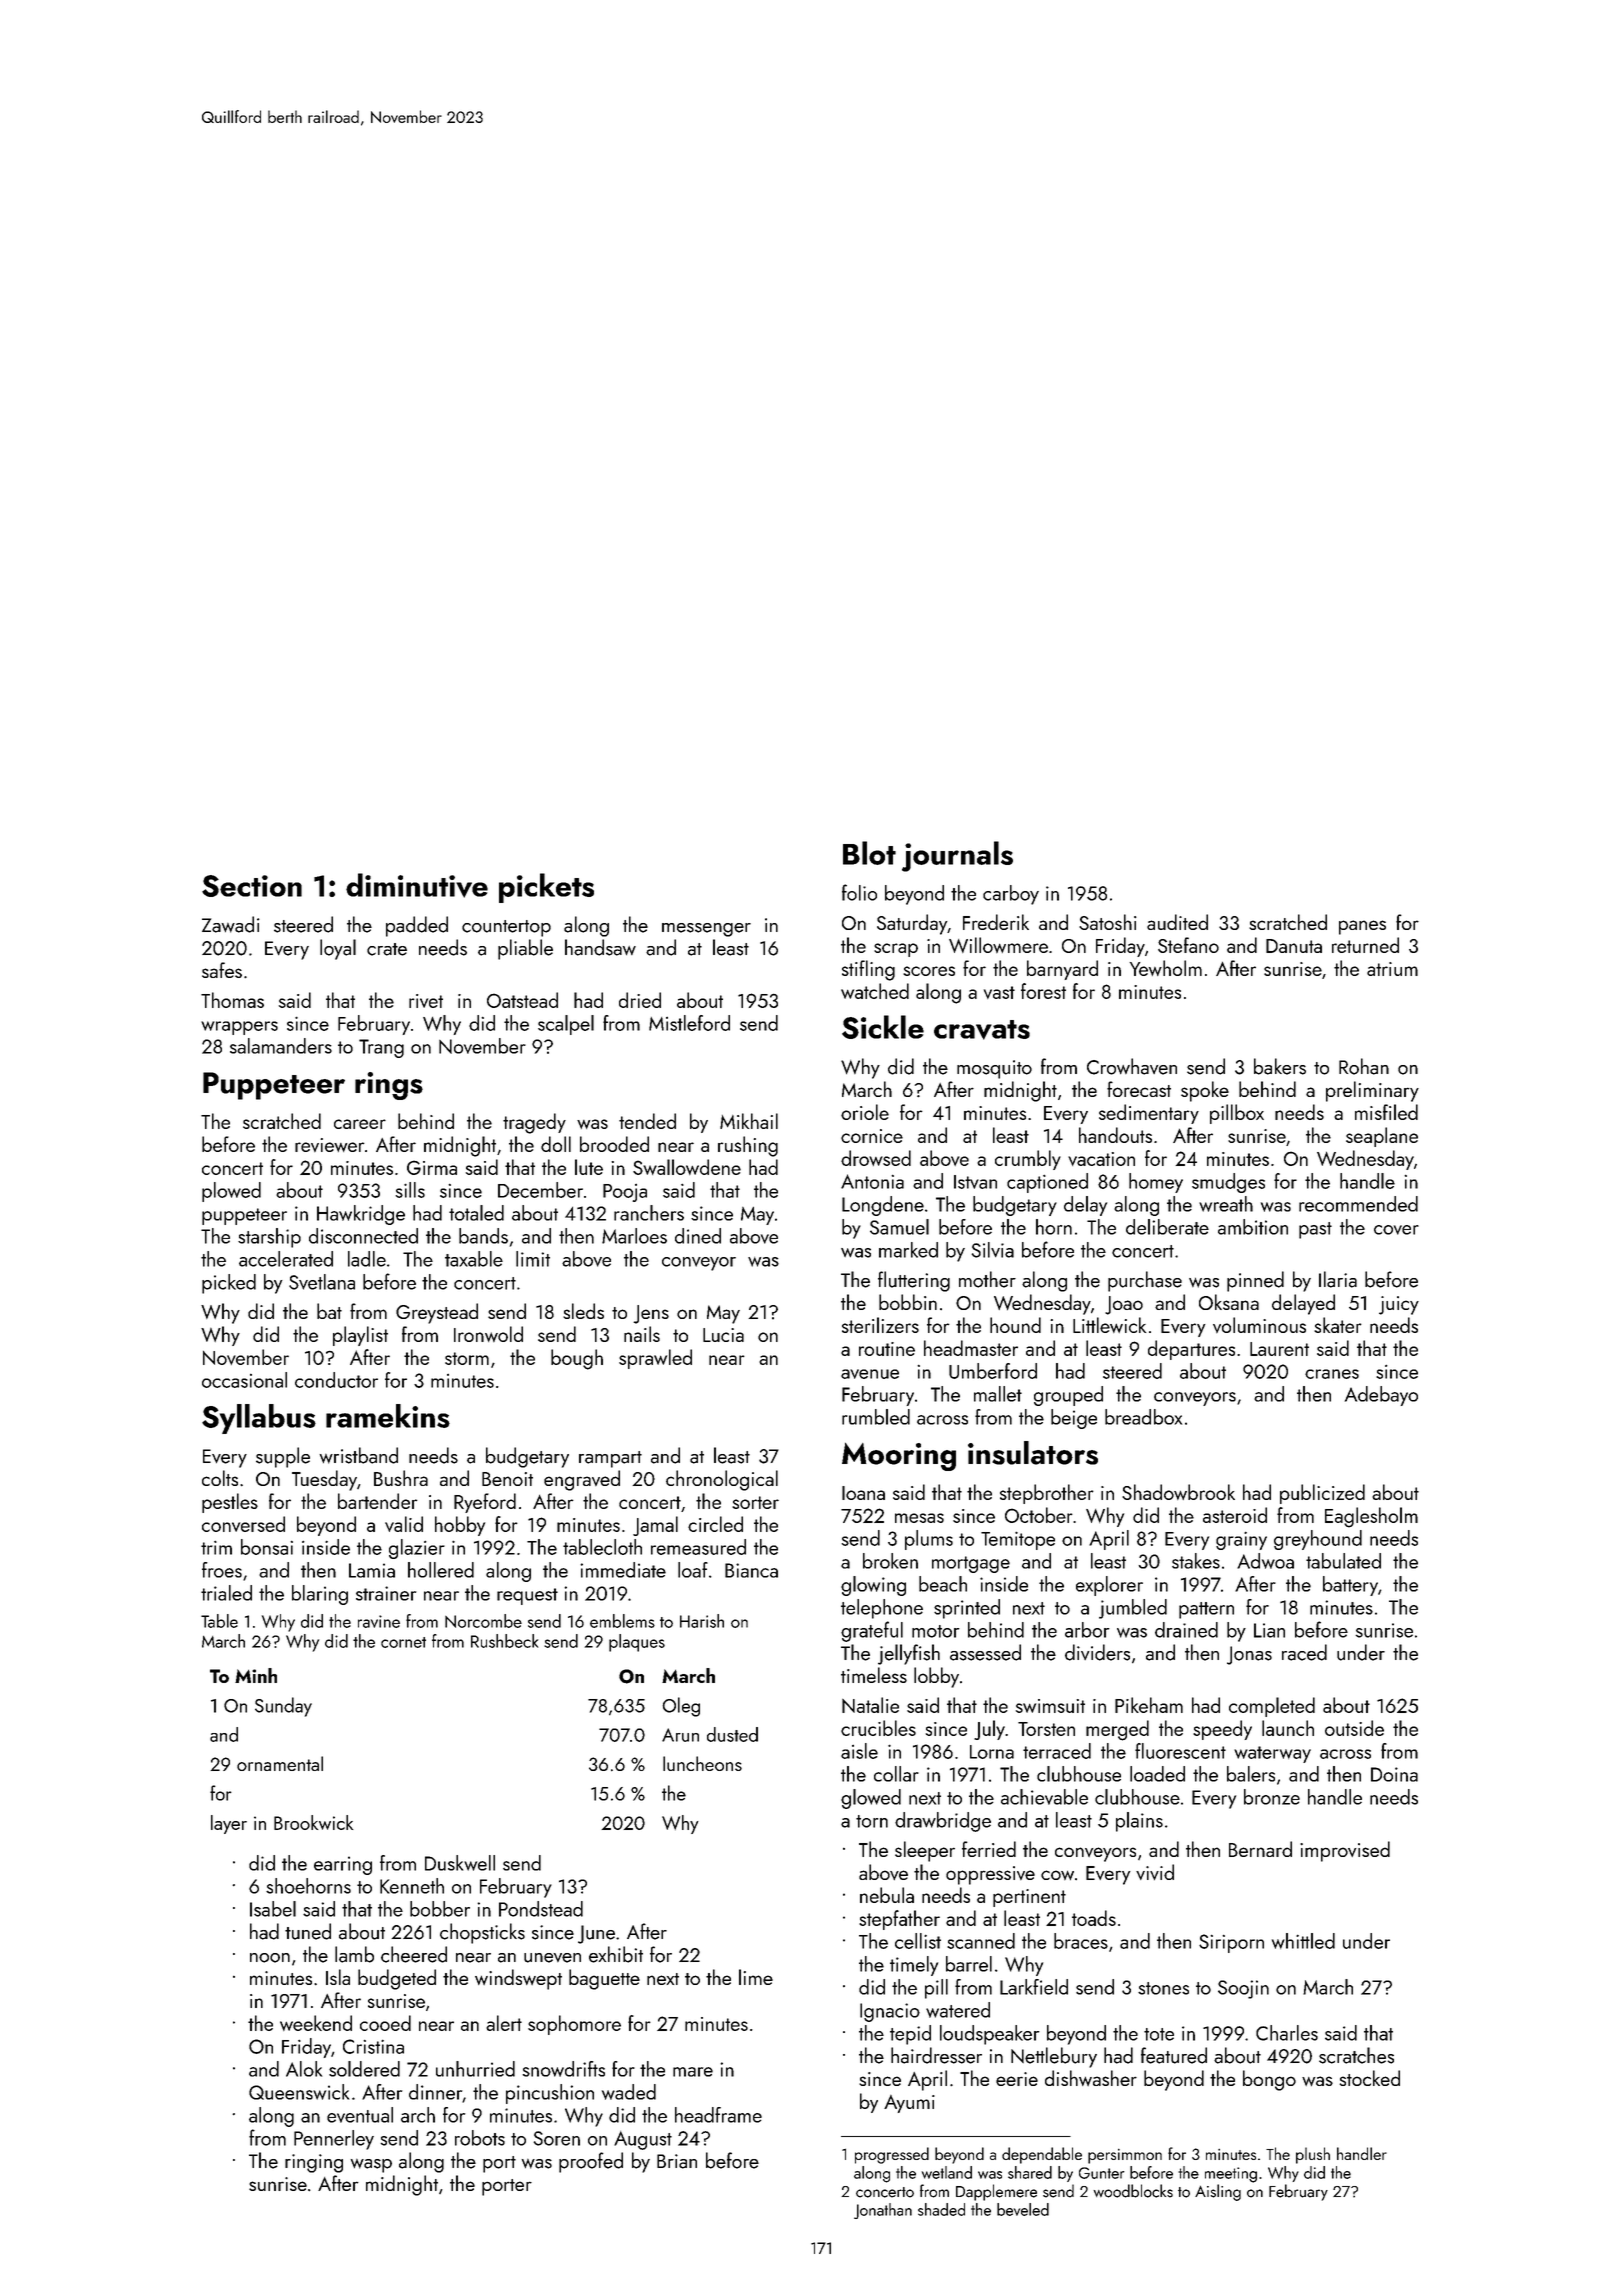  I want to click on salamanders, so click(281, 1046).
